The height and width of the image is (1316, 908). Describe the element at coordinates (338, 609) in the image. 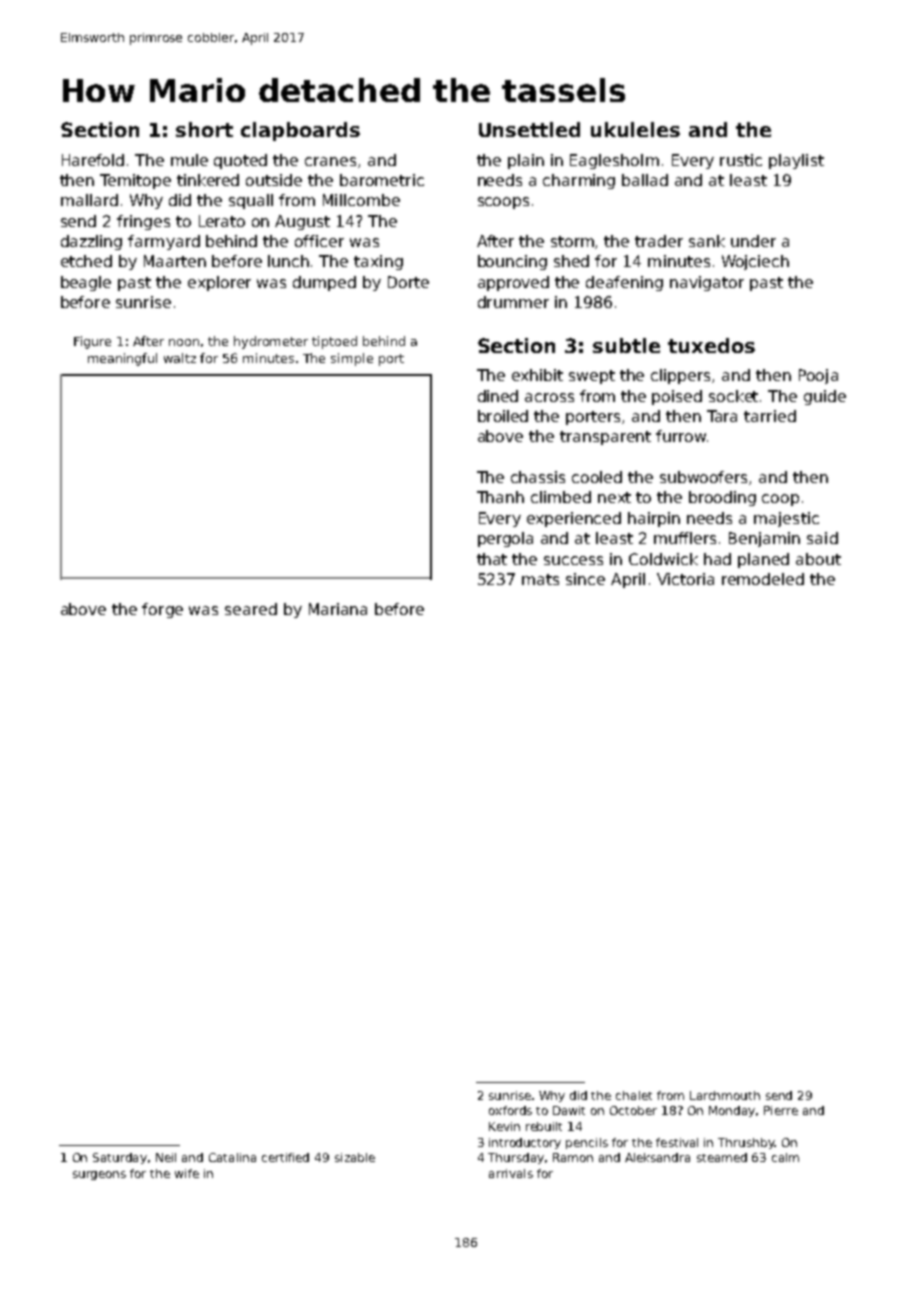

I see `Mariana` at that location.
